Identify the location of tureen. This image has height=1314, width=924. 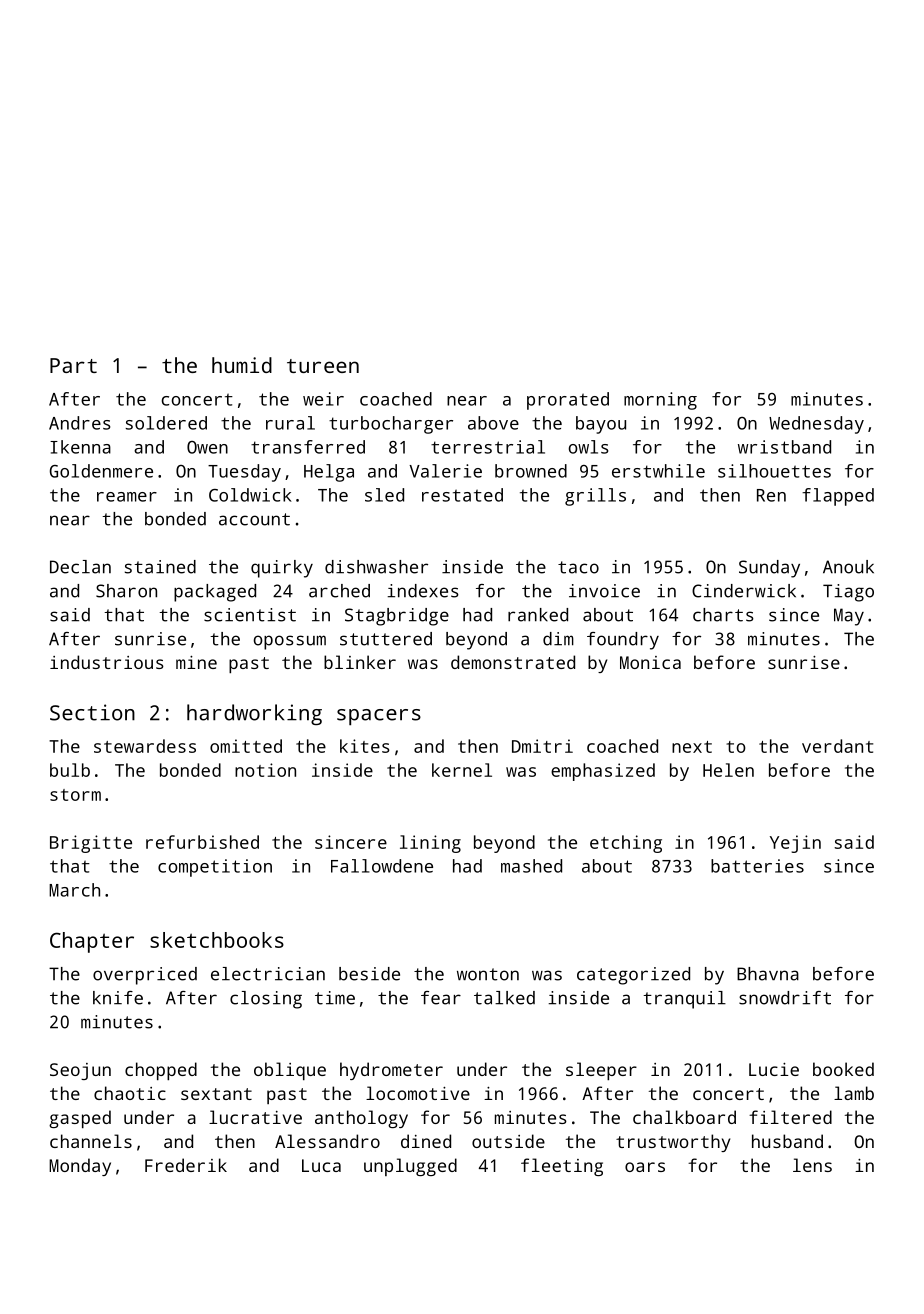
(323, 366).
